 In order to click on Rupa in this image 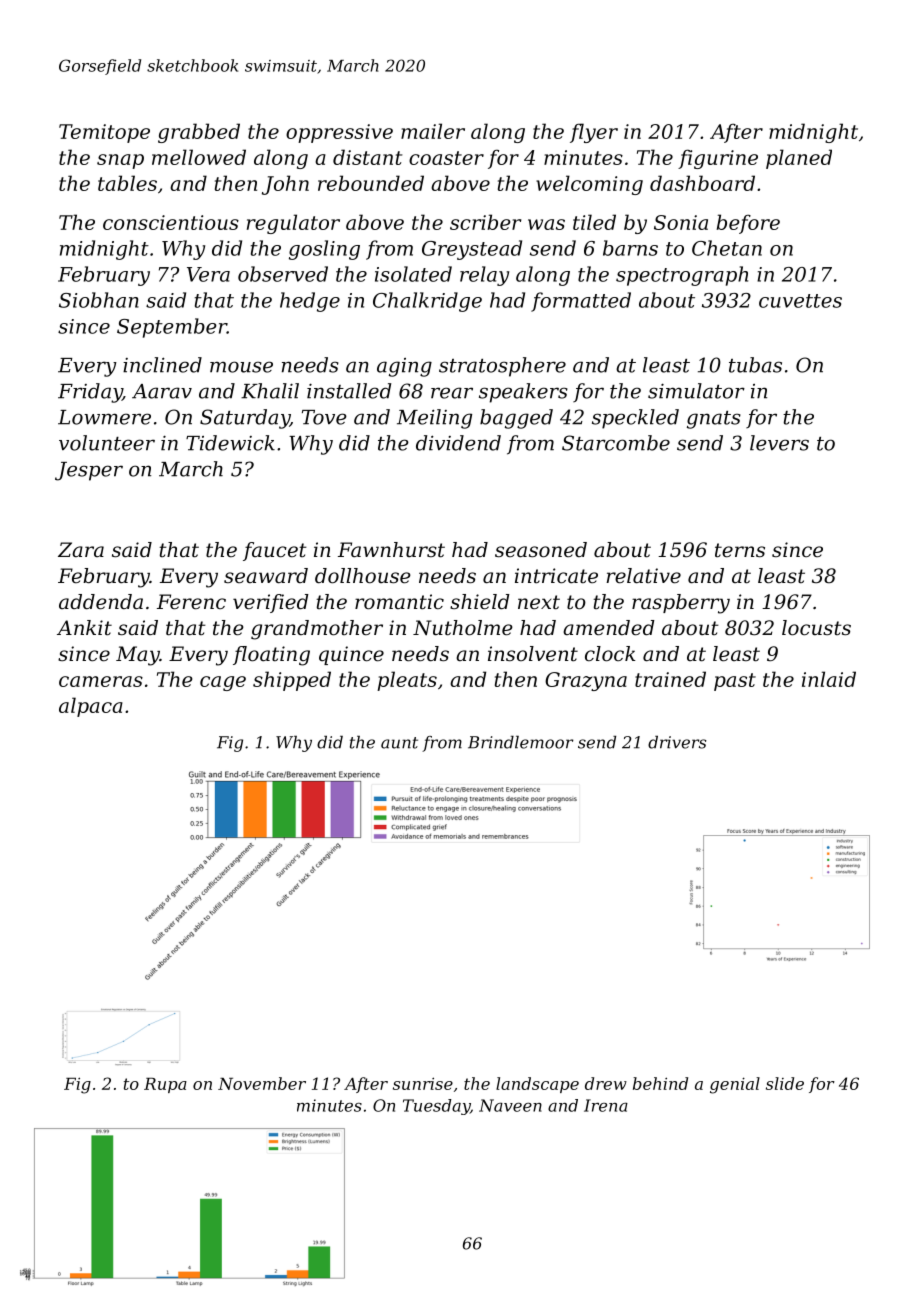, I will do `click(165, 1085)`.
